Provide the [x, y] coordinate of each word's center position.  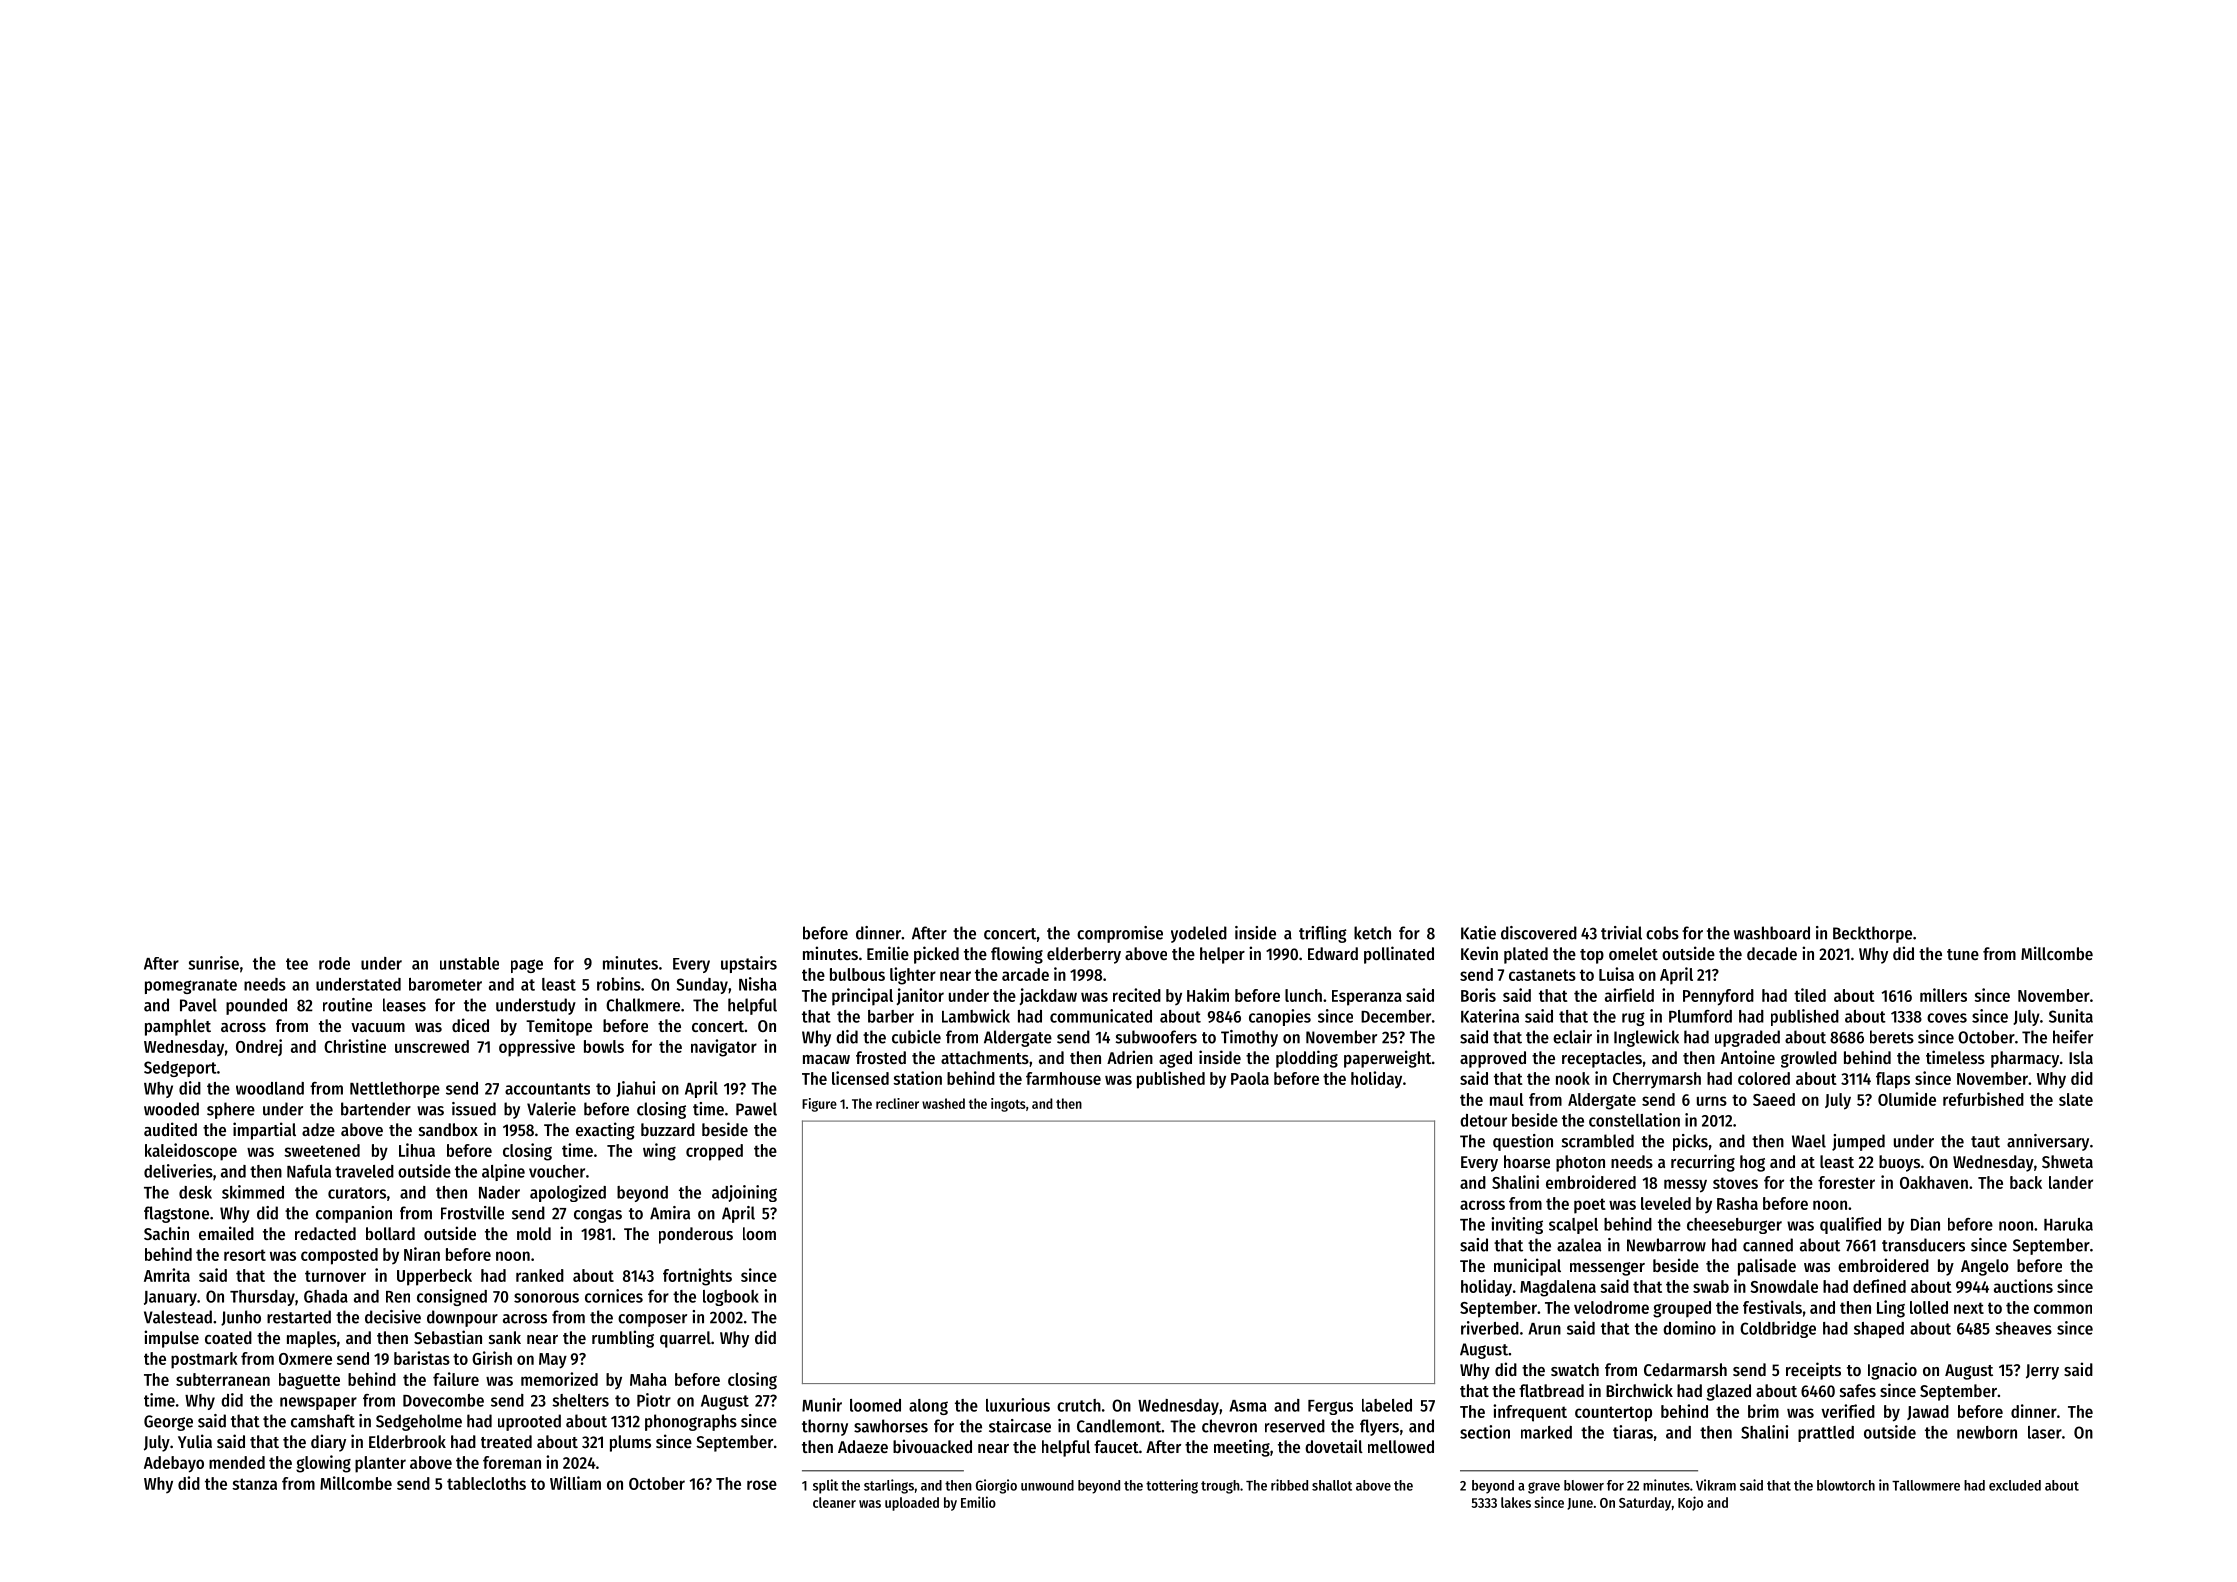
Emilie [888, 953]
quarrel [685, 1339]
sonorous [546, 1298]
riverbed [1490, 1328]
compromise [1120, 934]
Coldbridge [1778, 1329]
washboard [1772, 933]
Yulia [195, 1441]
